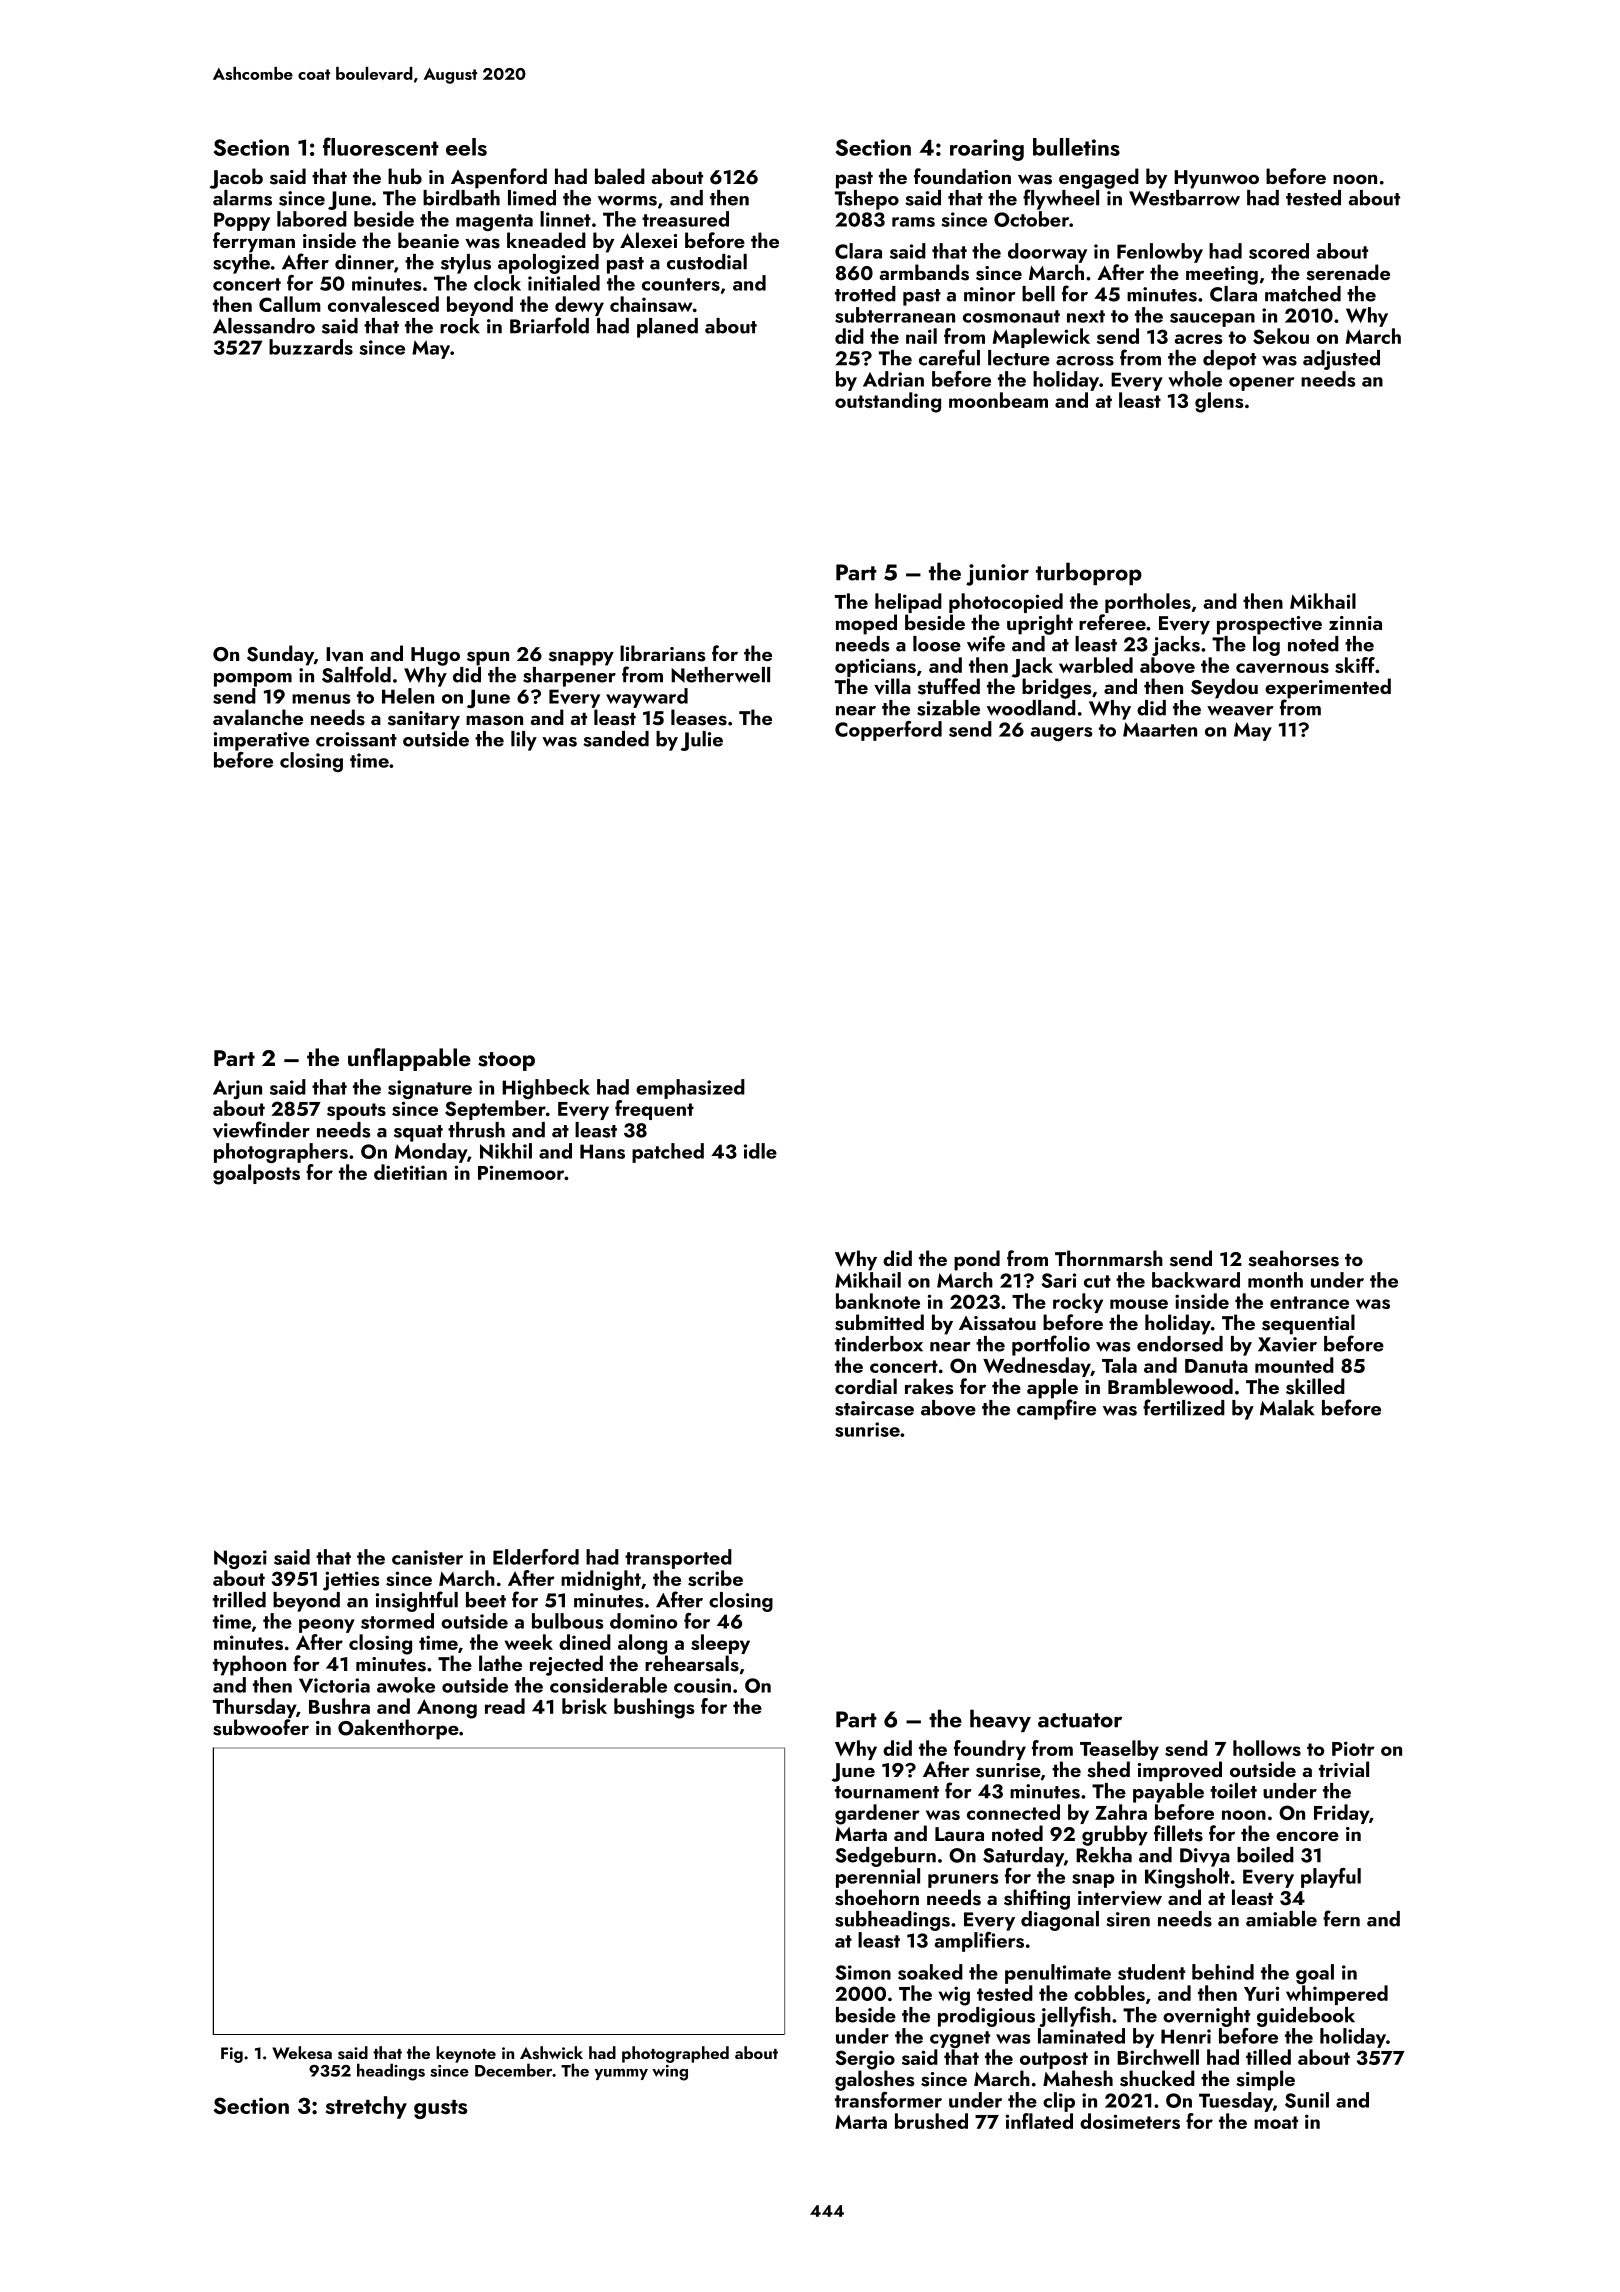 Image resolution: width=1620 pixels, height=2292 pixels. Describe the element at coordinates (1240, 711) in the image. I see `weaver` at that location.
